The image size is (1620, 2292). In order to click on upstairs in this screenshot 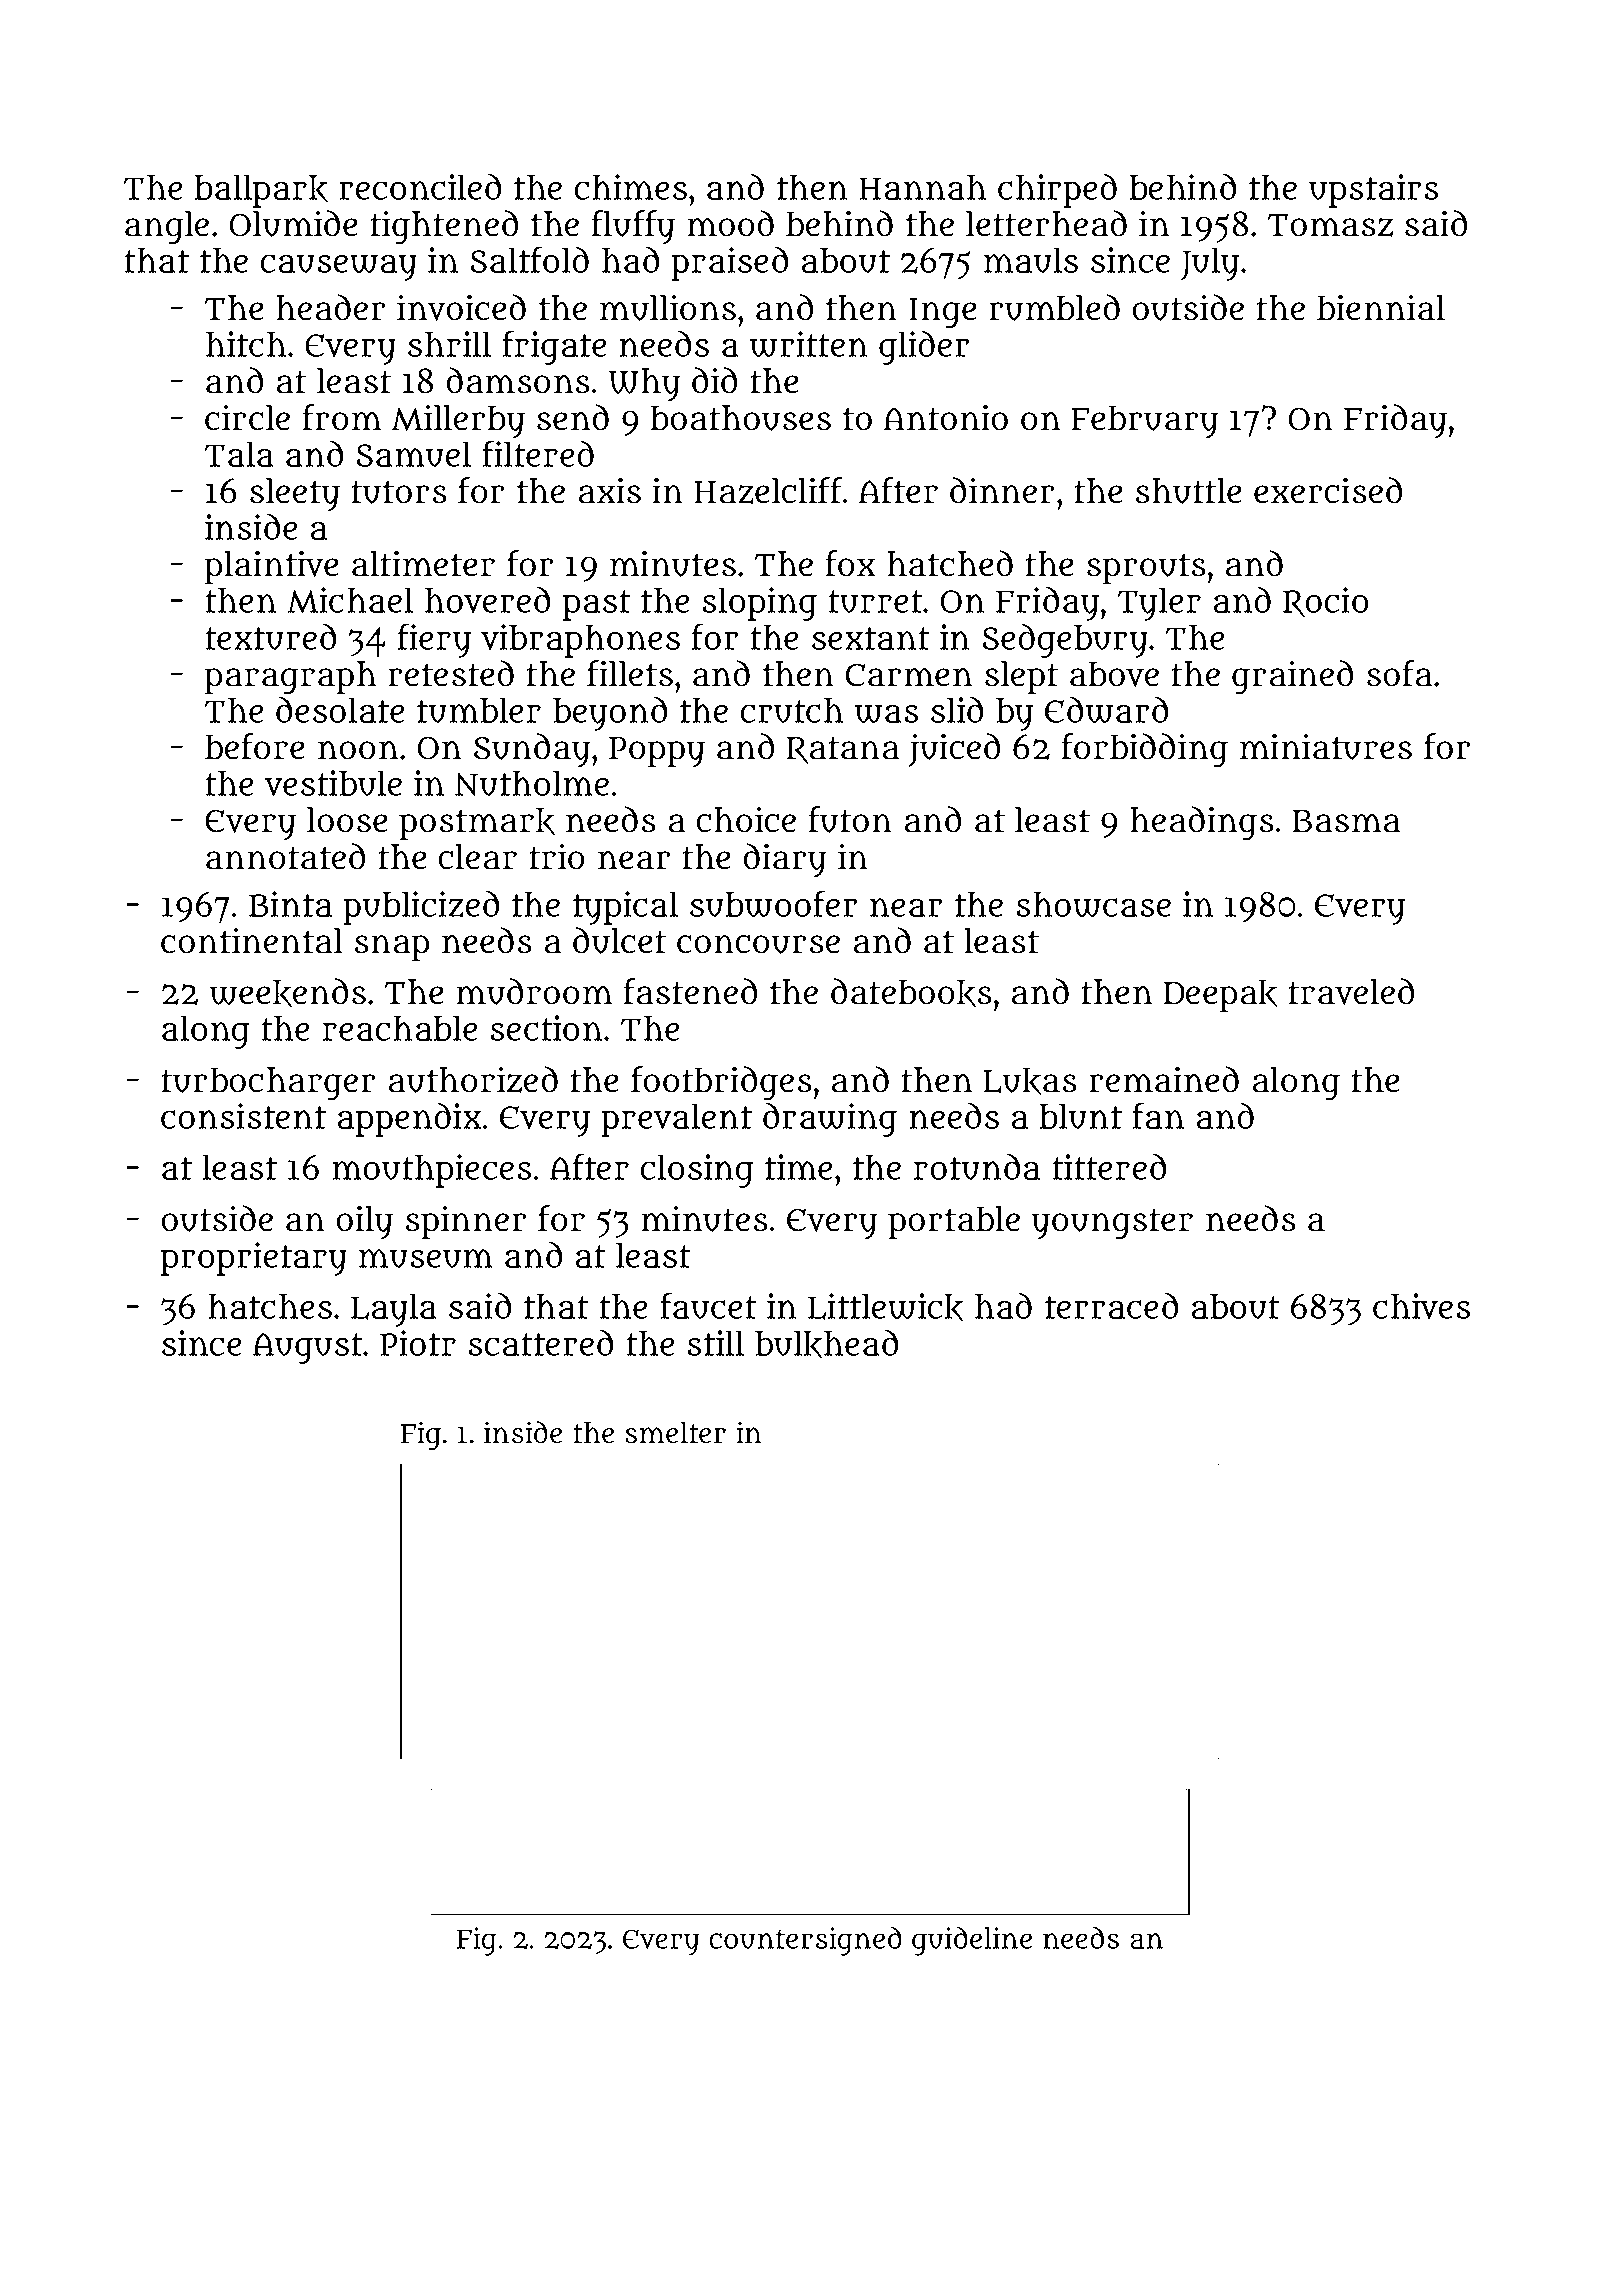, I will do `click(1374, 191)`.
